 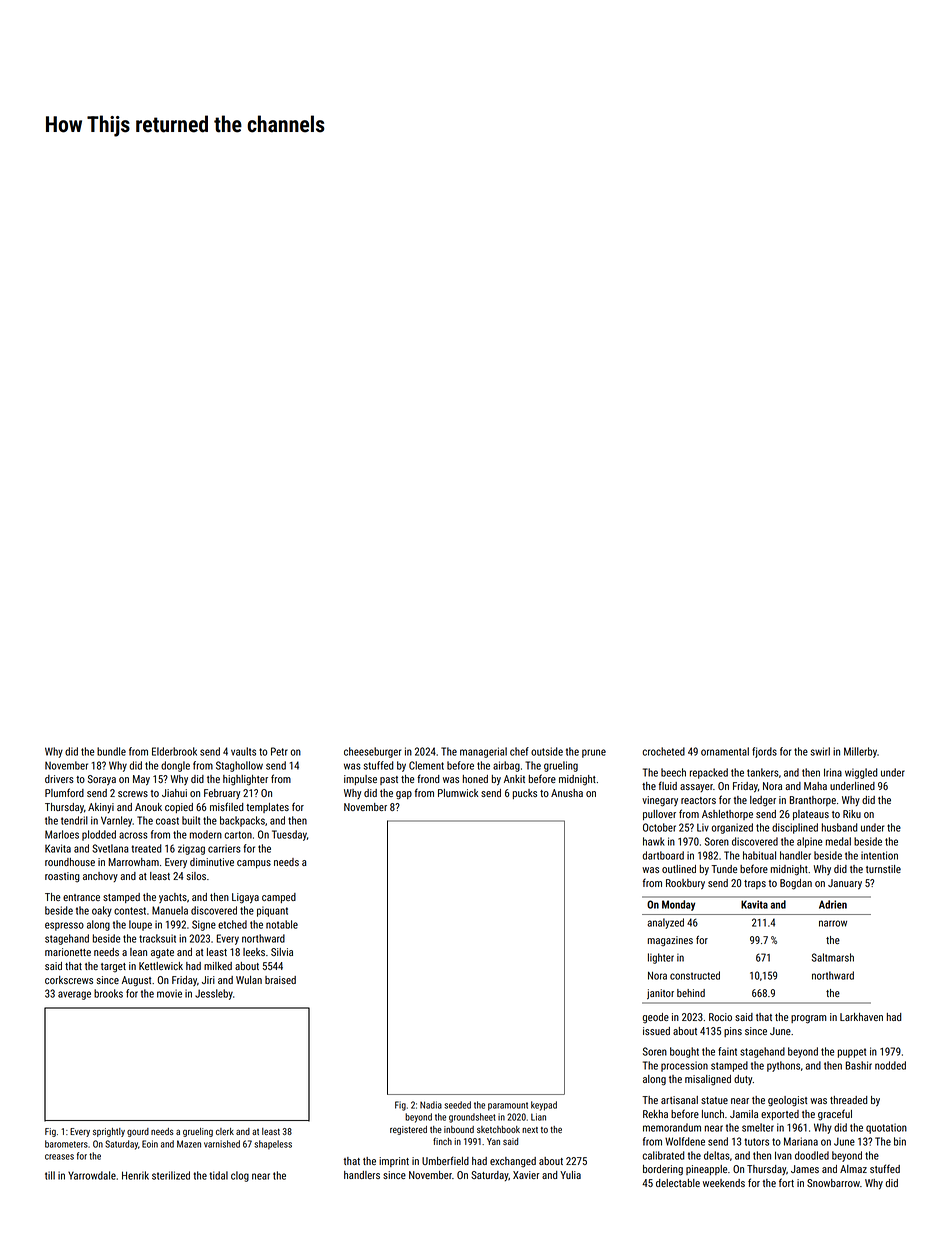 I want to click on till, so click(x=50, y=1175).
